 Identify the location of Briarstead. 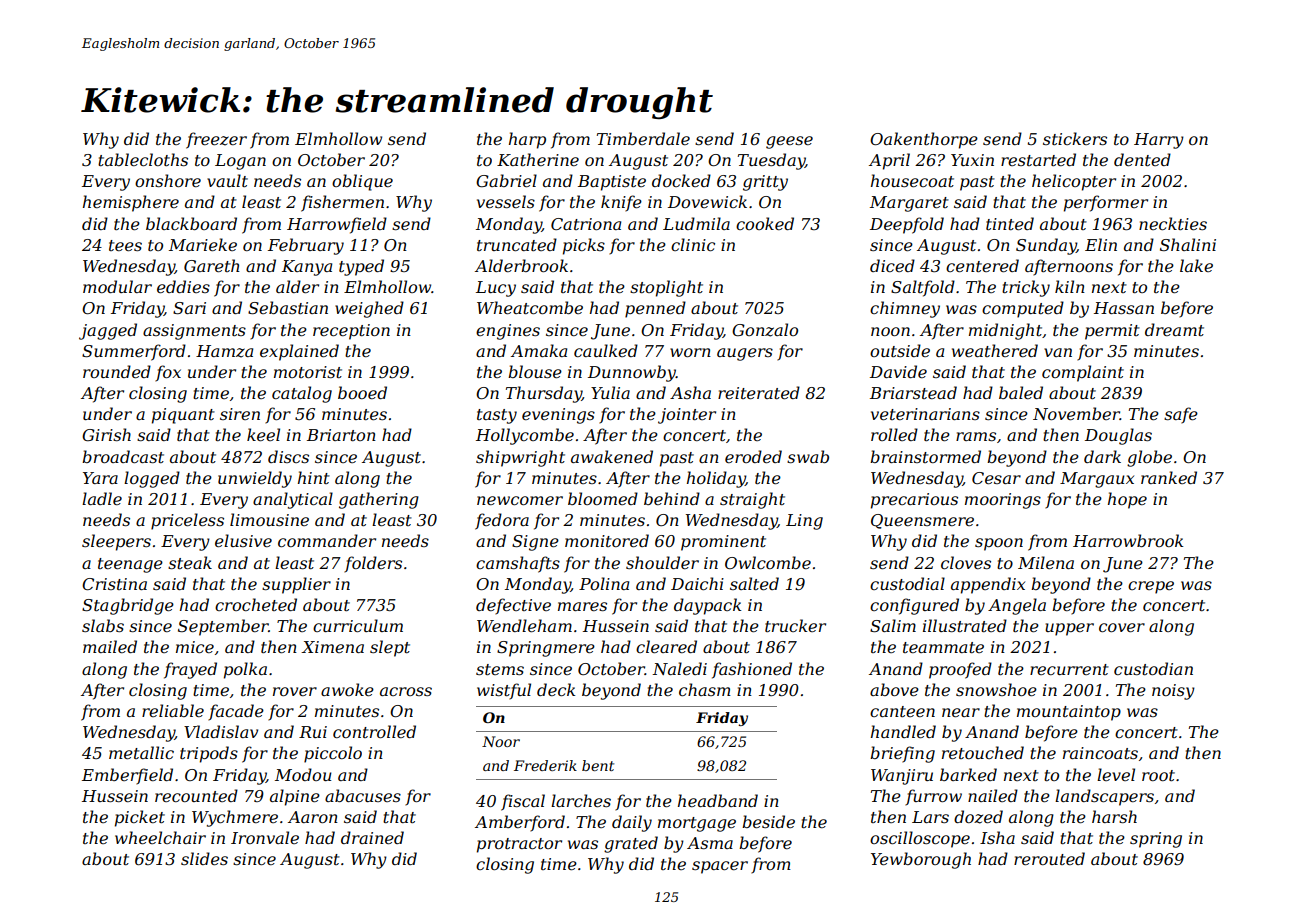
(913, 392).
